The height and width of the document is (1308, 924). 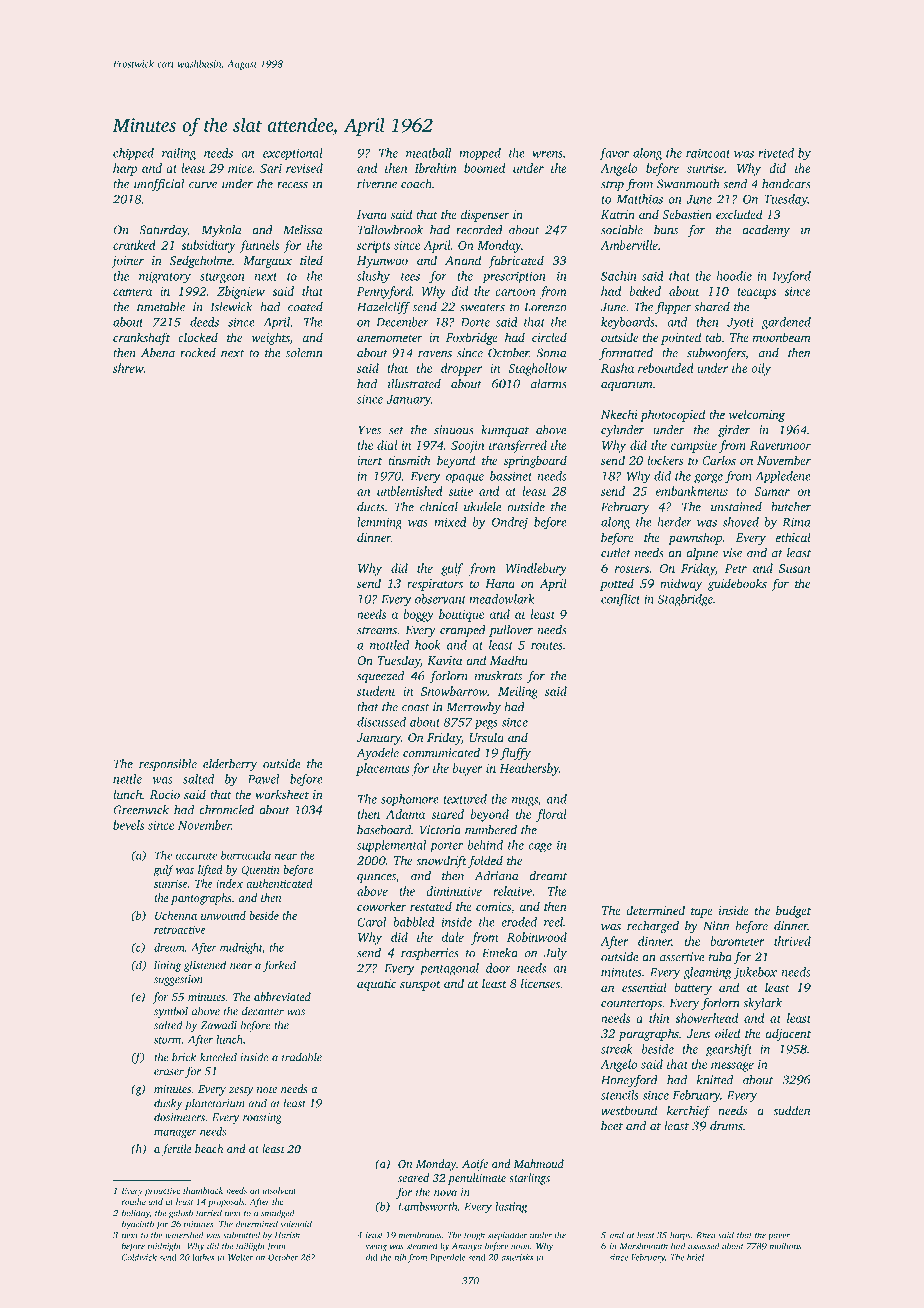 What do you see at coordinates (413, 1177) in the document?
I see `seared` at bounding box center [413, 1177].
